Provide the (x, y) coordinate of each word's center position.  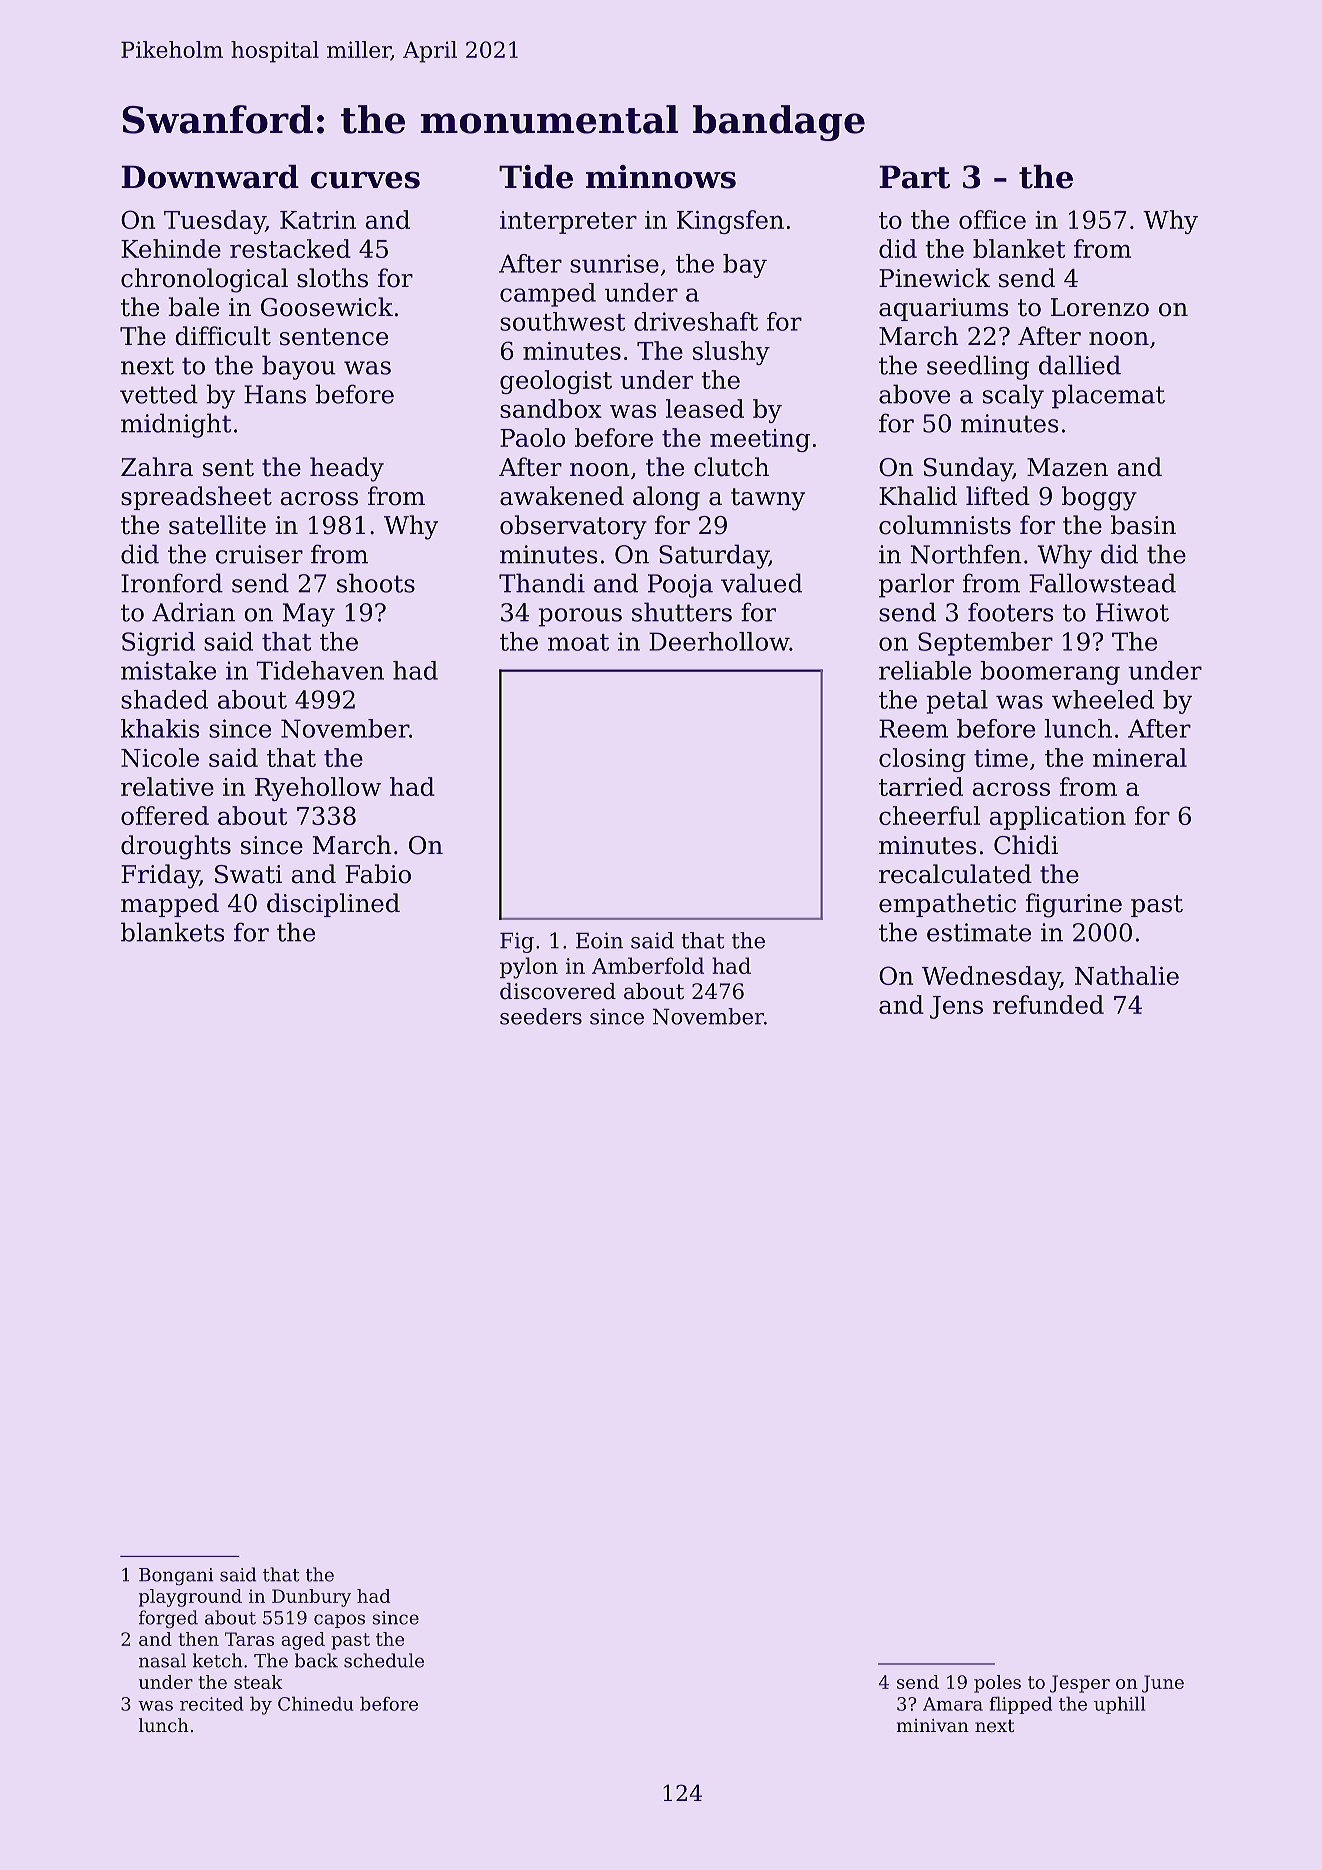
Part (914, 177)
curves (365, 180)
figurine (1074, 905)
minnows (661, 177)
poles (997, 1684)
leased (705, 408)
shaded (164, 699)
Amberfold (648, 965)
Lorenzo (1100, 307)
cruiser (259, 554)
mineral (1140, 757)
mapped (170, 905)
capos (339, 1621)
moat (578, 642)
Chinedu (315, 1704)
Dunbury (311, 1598)
